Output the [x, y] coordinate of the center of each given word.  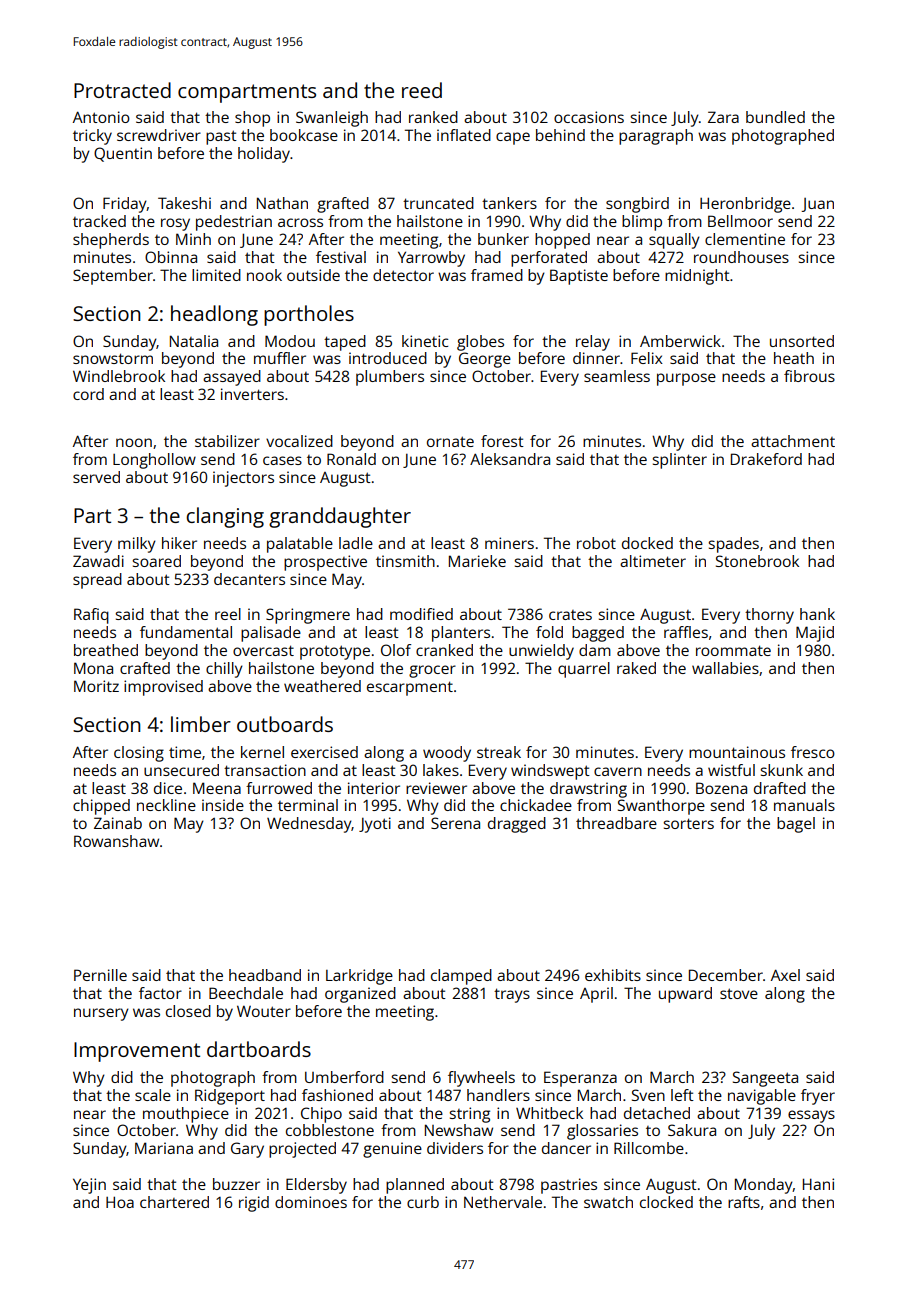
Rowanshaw [116, 841]
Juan [817, 205]
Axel [785, 975]
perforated [549, 259]
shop [252, 119]
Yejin [89, 1186]
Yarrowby [431, 259]
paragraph [656, 137]
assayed [232, 378]
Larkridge [359, 977]
